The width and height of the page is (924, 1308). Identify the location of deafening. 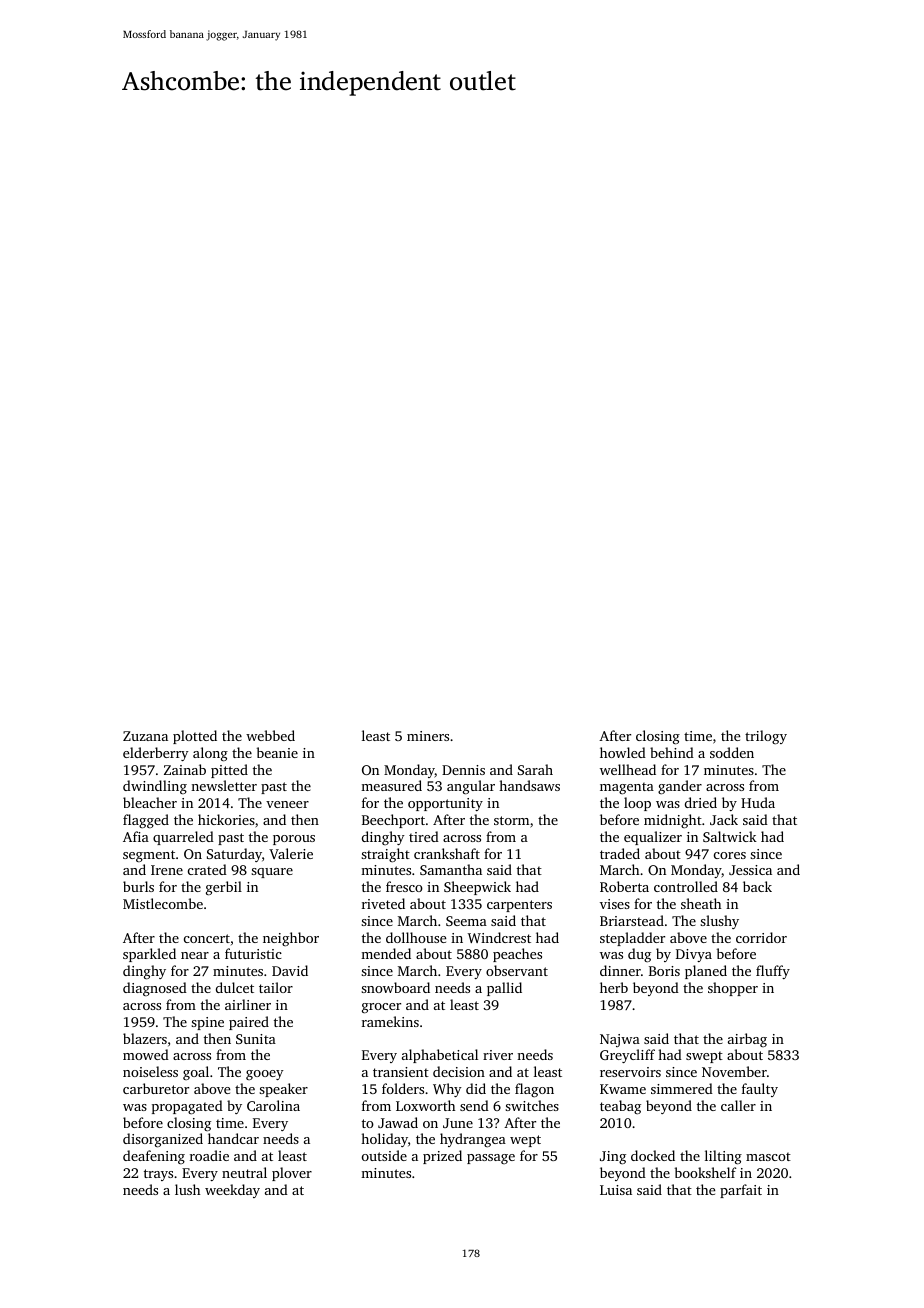
(154, 1157).
